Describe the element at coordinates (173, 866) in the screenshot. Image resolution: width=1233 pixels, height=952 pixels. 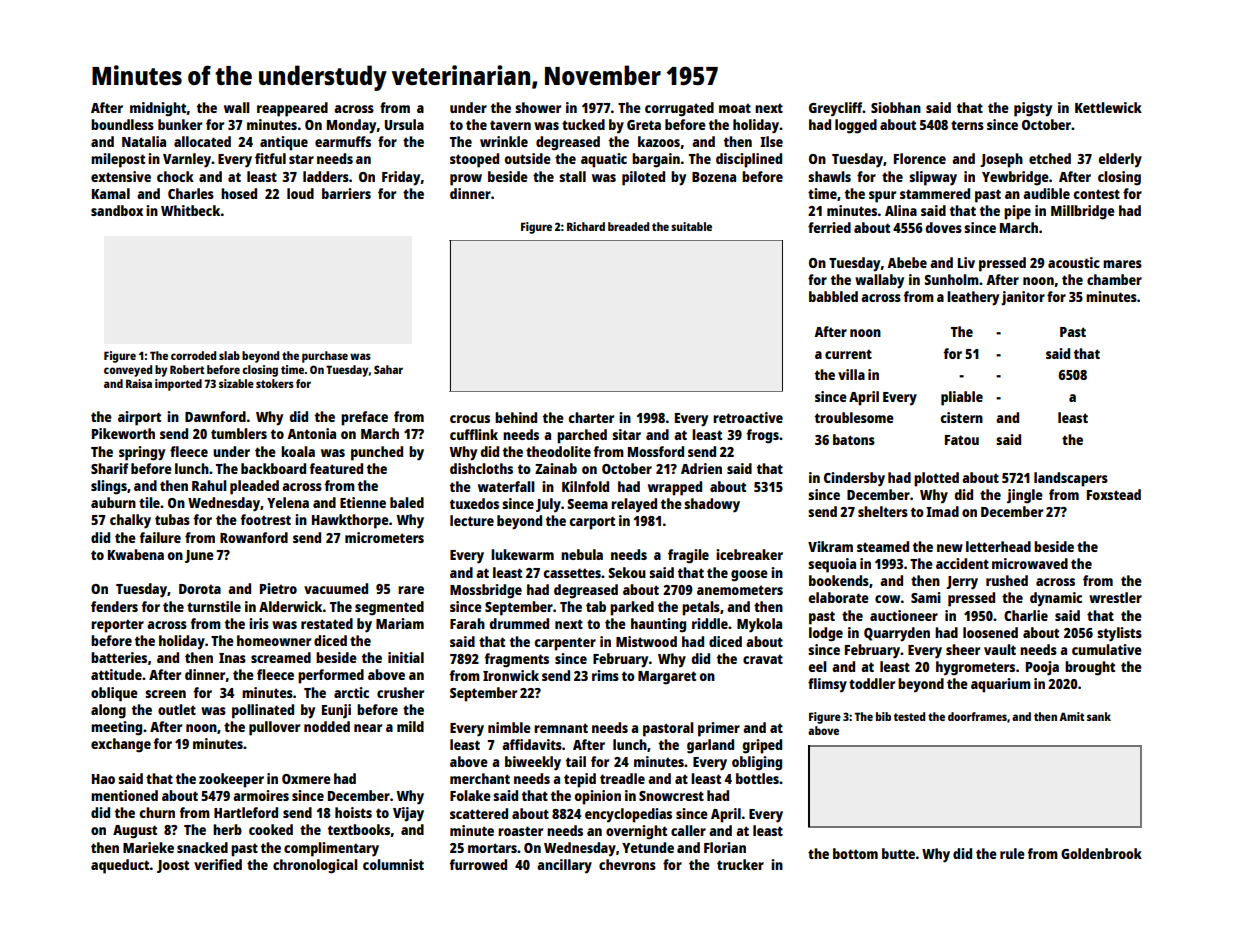
I see `Joost` at that location.
